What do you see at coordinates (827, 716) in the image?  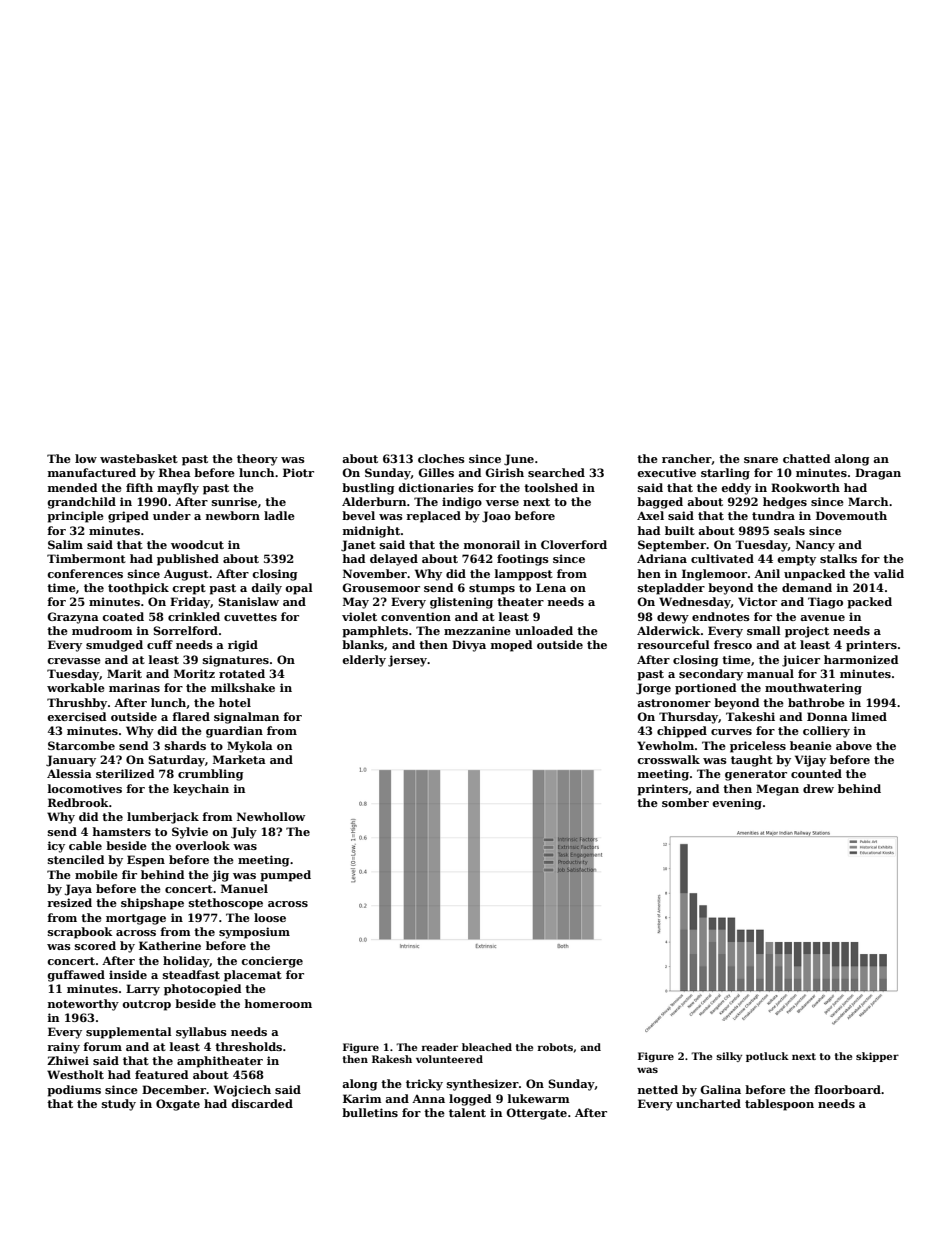 I see `Donna` at bounding box center [827, 716].
